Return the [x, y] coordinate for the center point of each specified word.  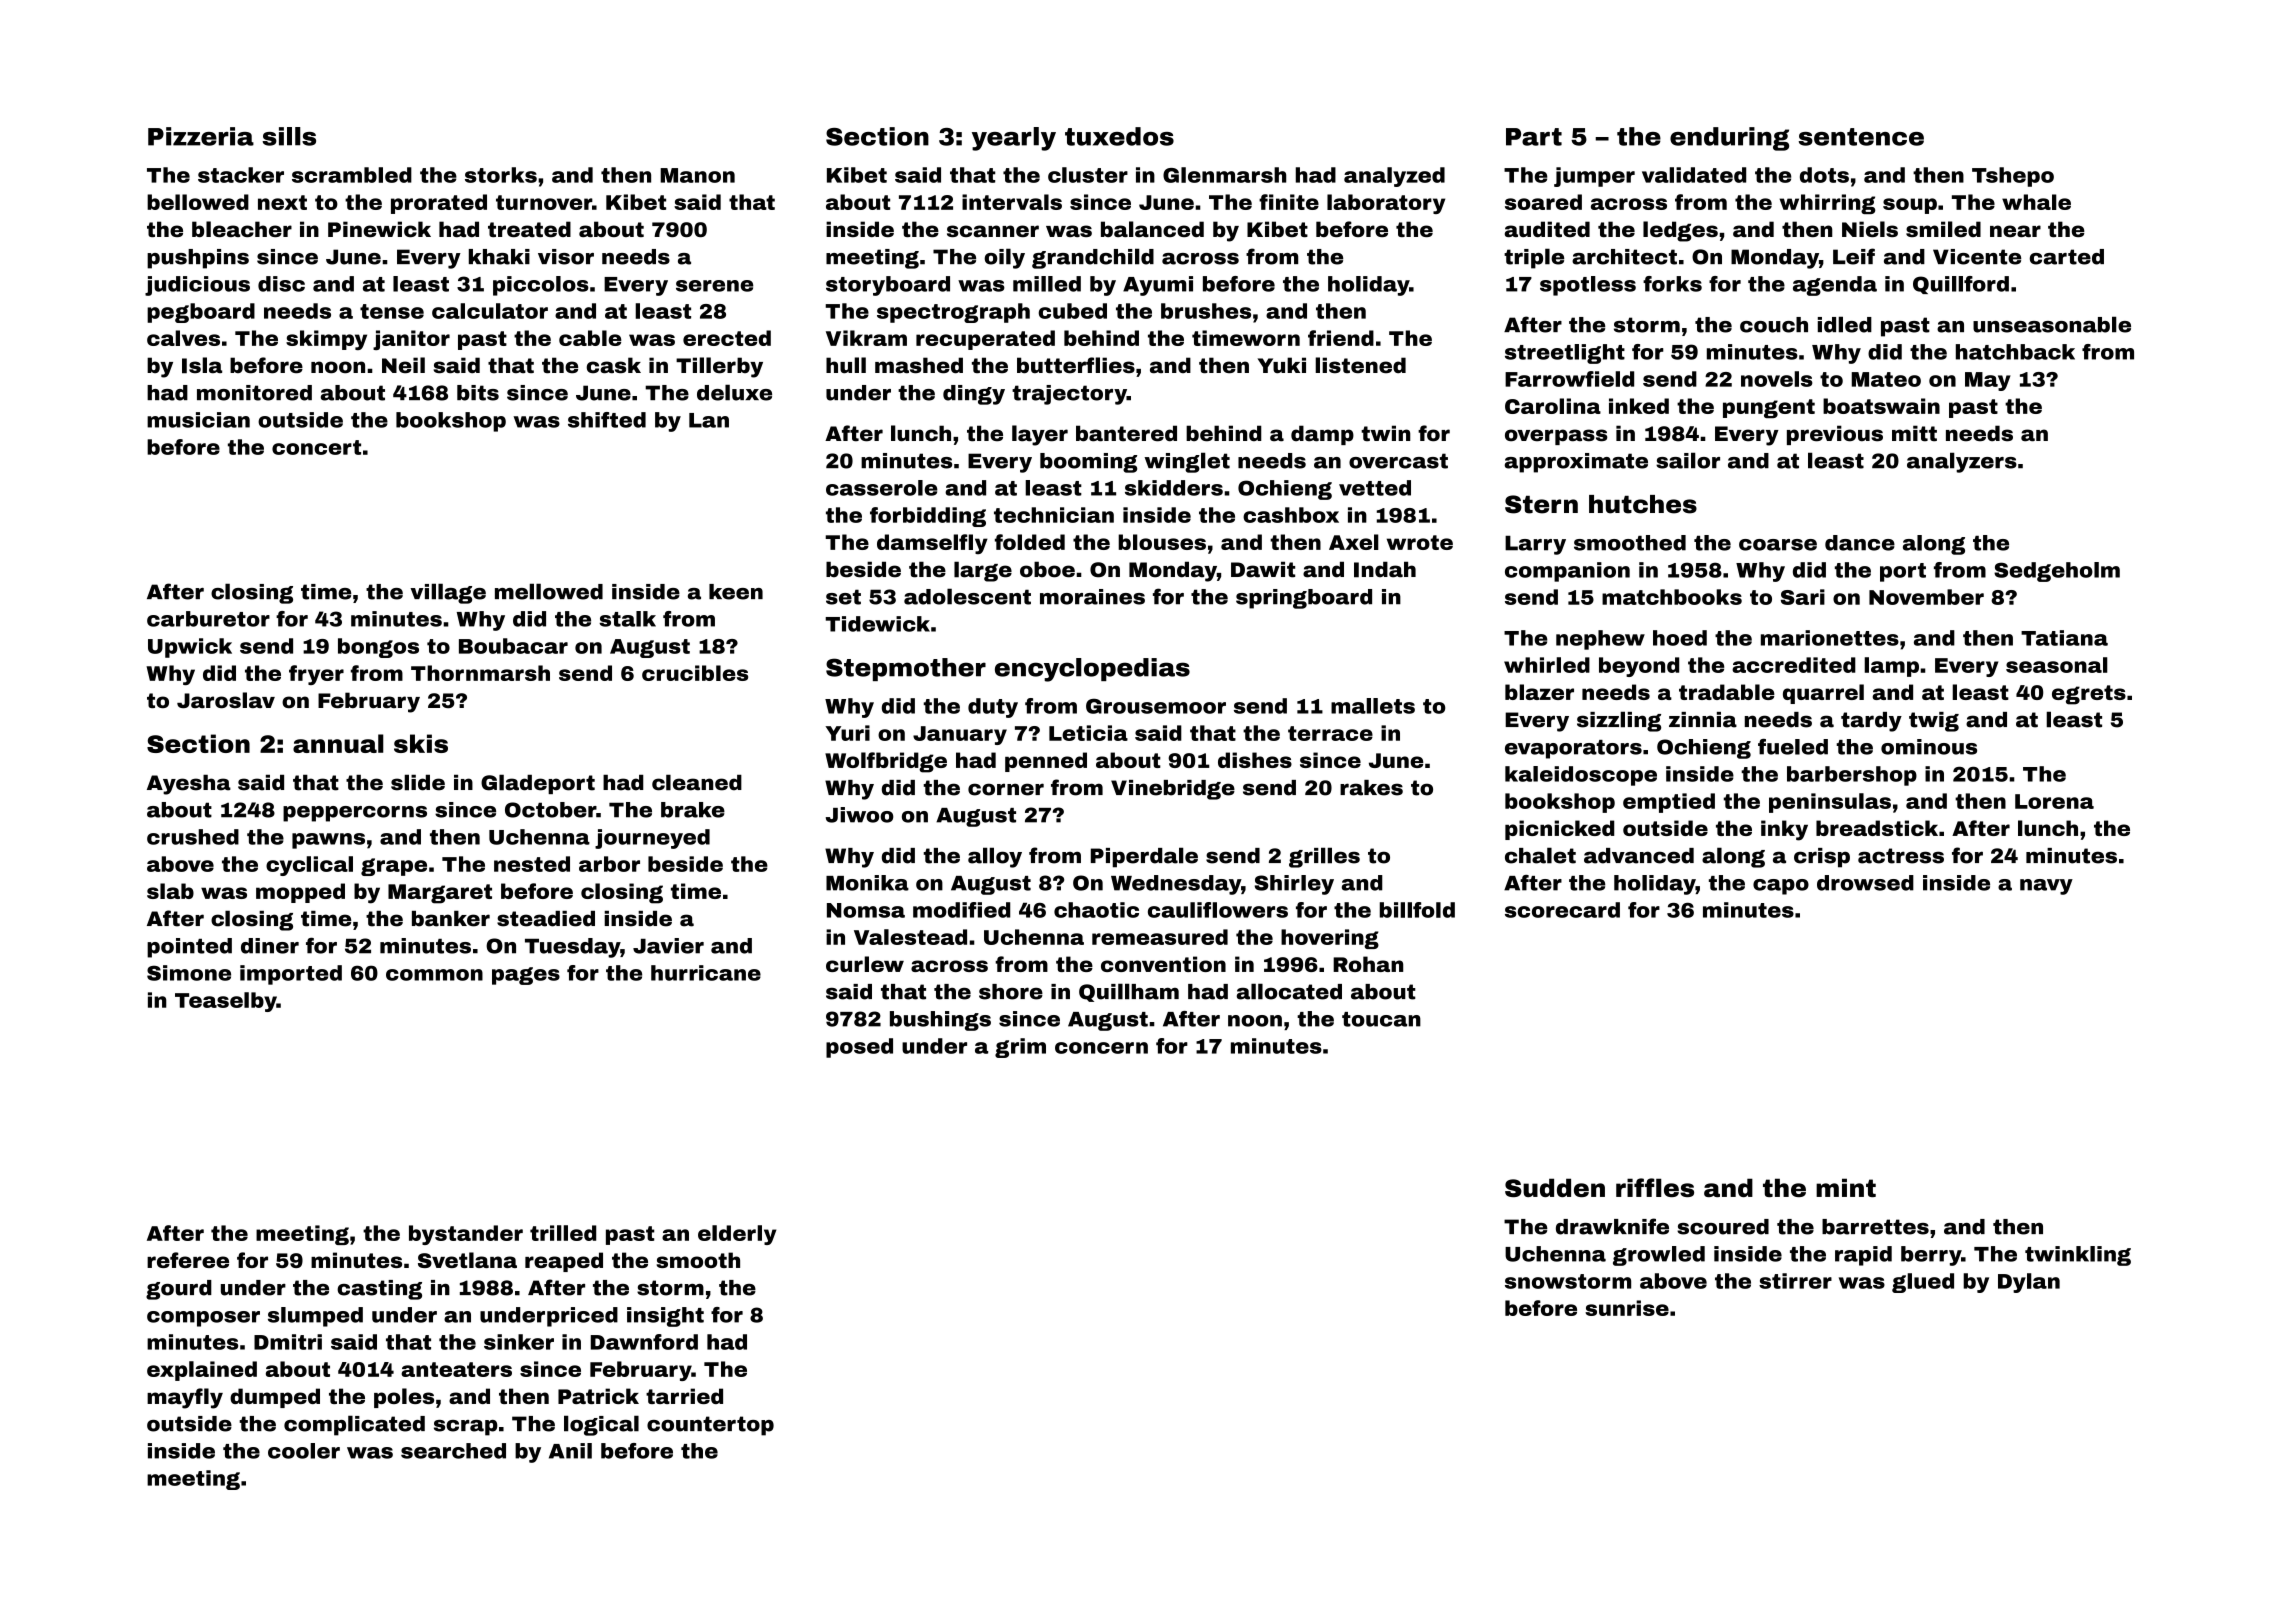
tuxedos [1119, 136]
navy [2046, 887]
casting [379, 1290]
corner [1006, 789]
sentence [1861, 137]
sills [289, 136]
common [434, 975]
